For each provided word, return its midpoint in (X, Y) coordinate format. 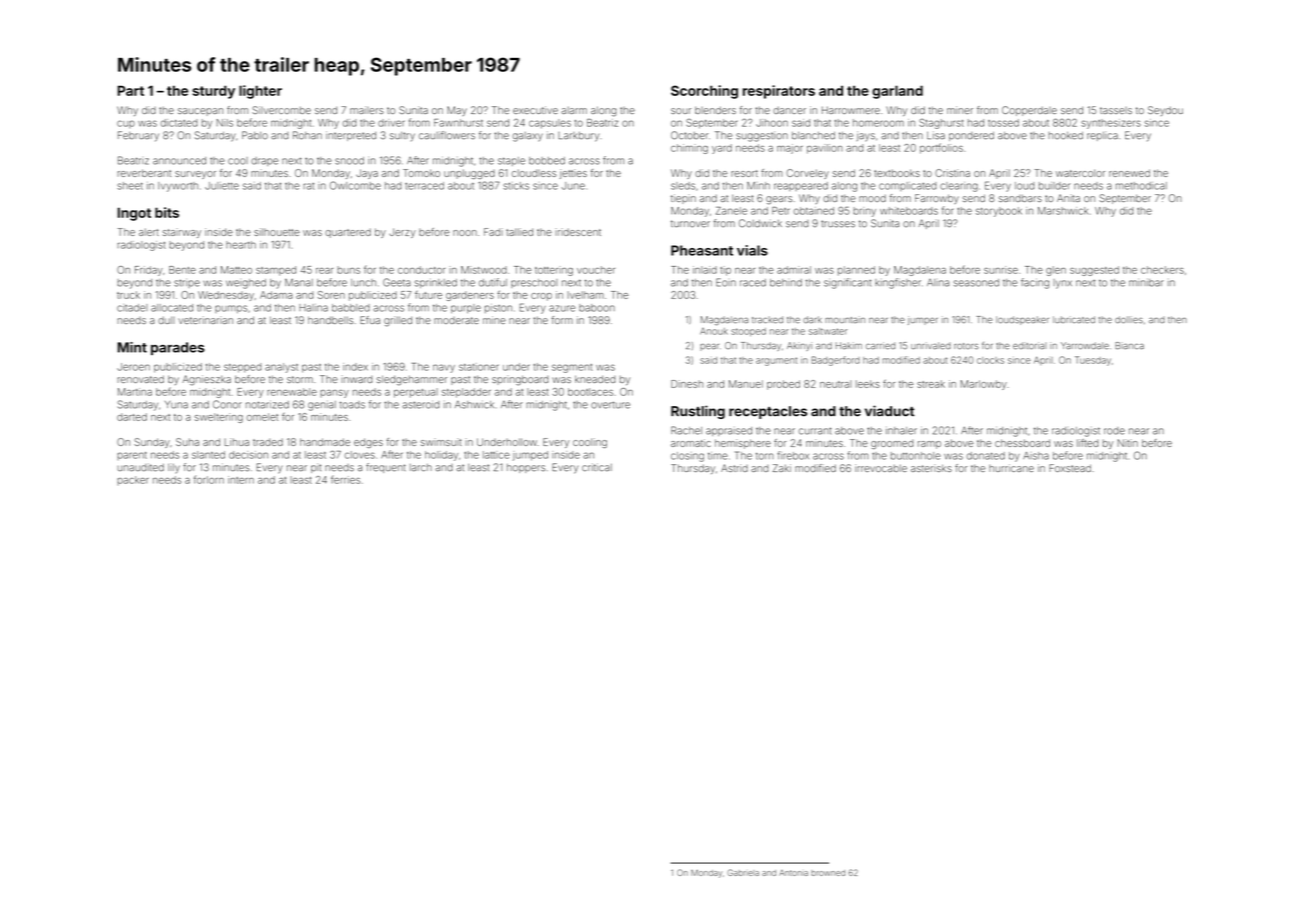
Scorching (704, 92)
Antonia (793, 873)
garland (897, 92)
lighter (260, 92)
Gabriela (743, 872)
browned (828, 873)
